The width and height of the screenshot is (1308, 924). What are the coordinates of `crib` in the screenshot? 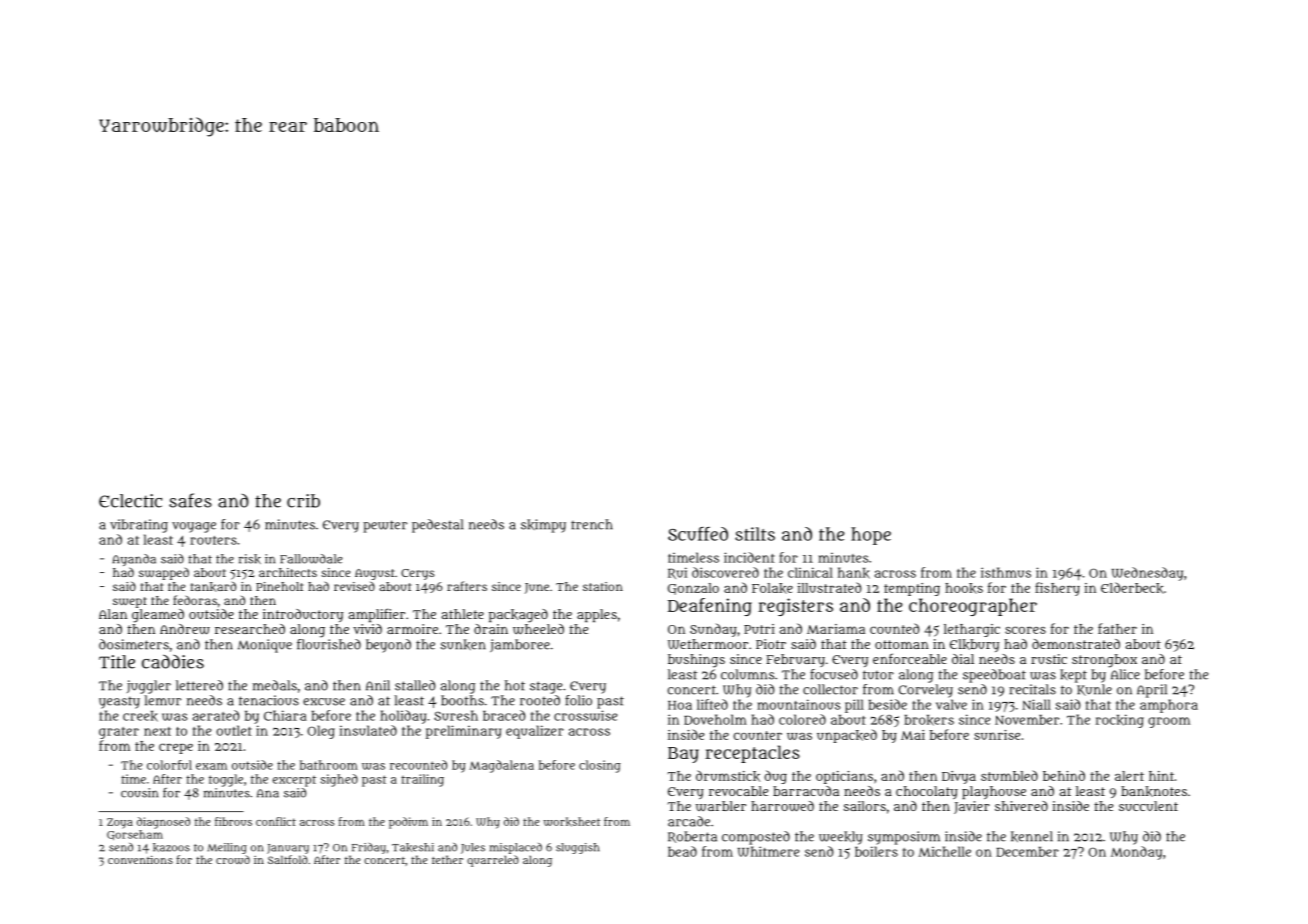 It's located at (303, 501).
